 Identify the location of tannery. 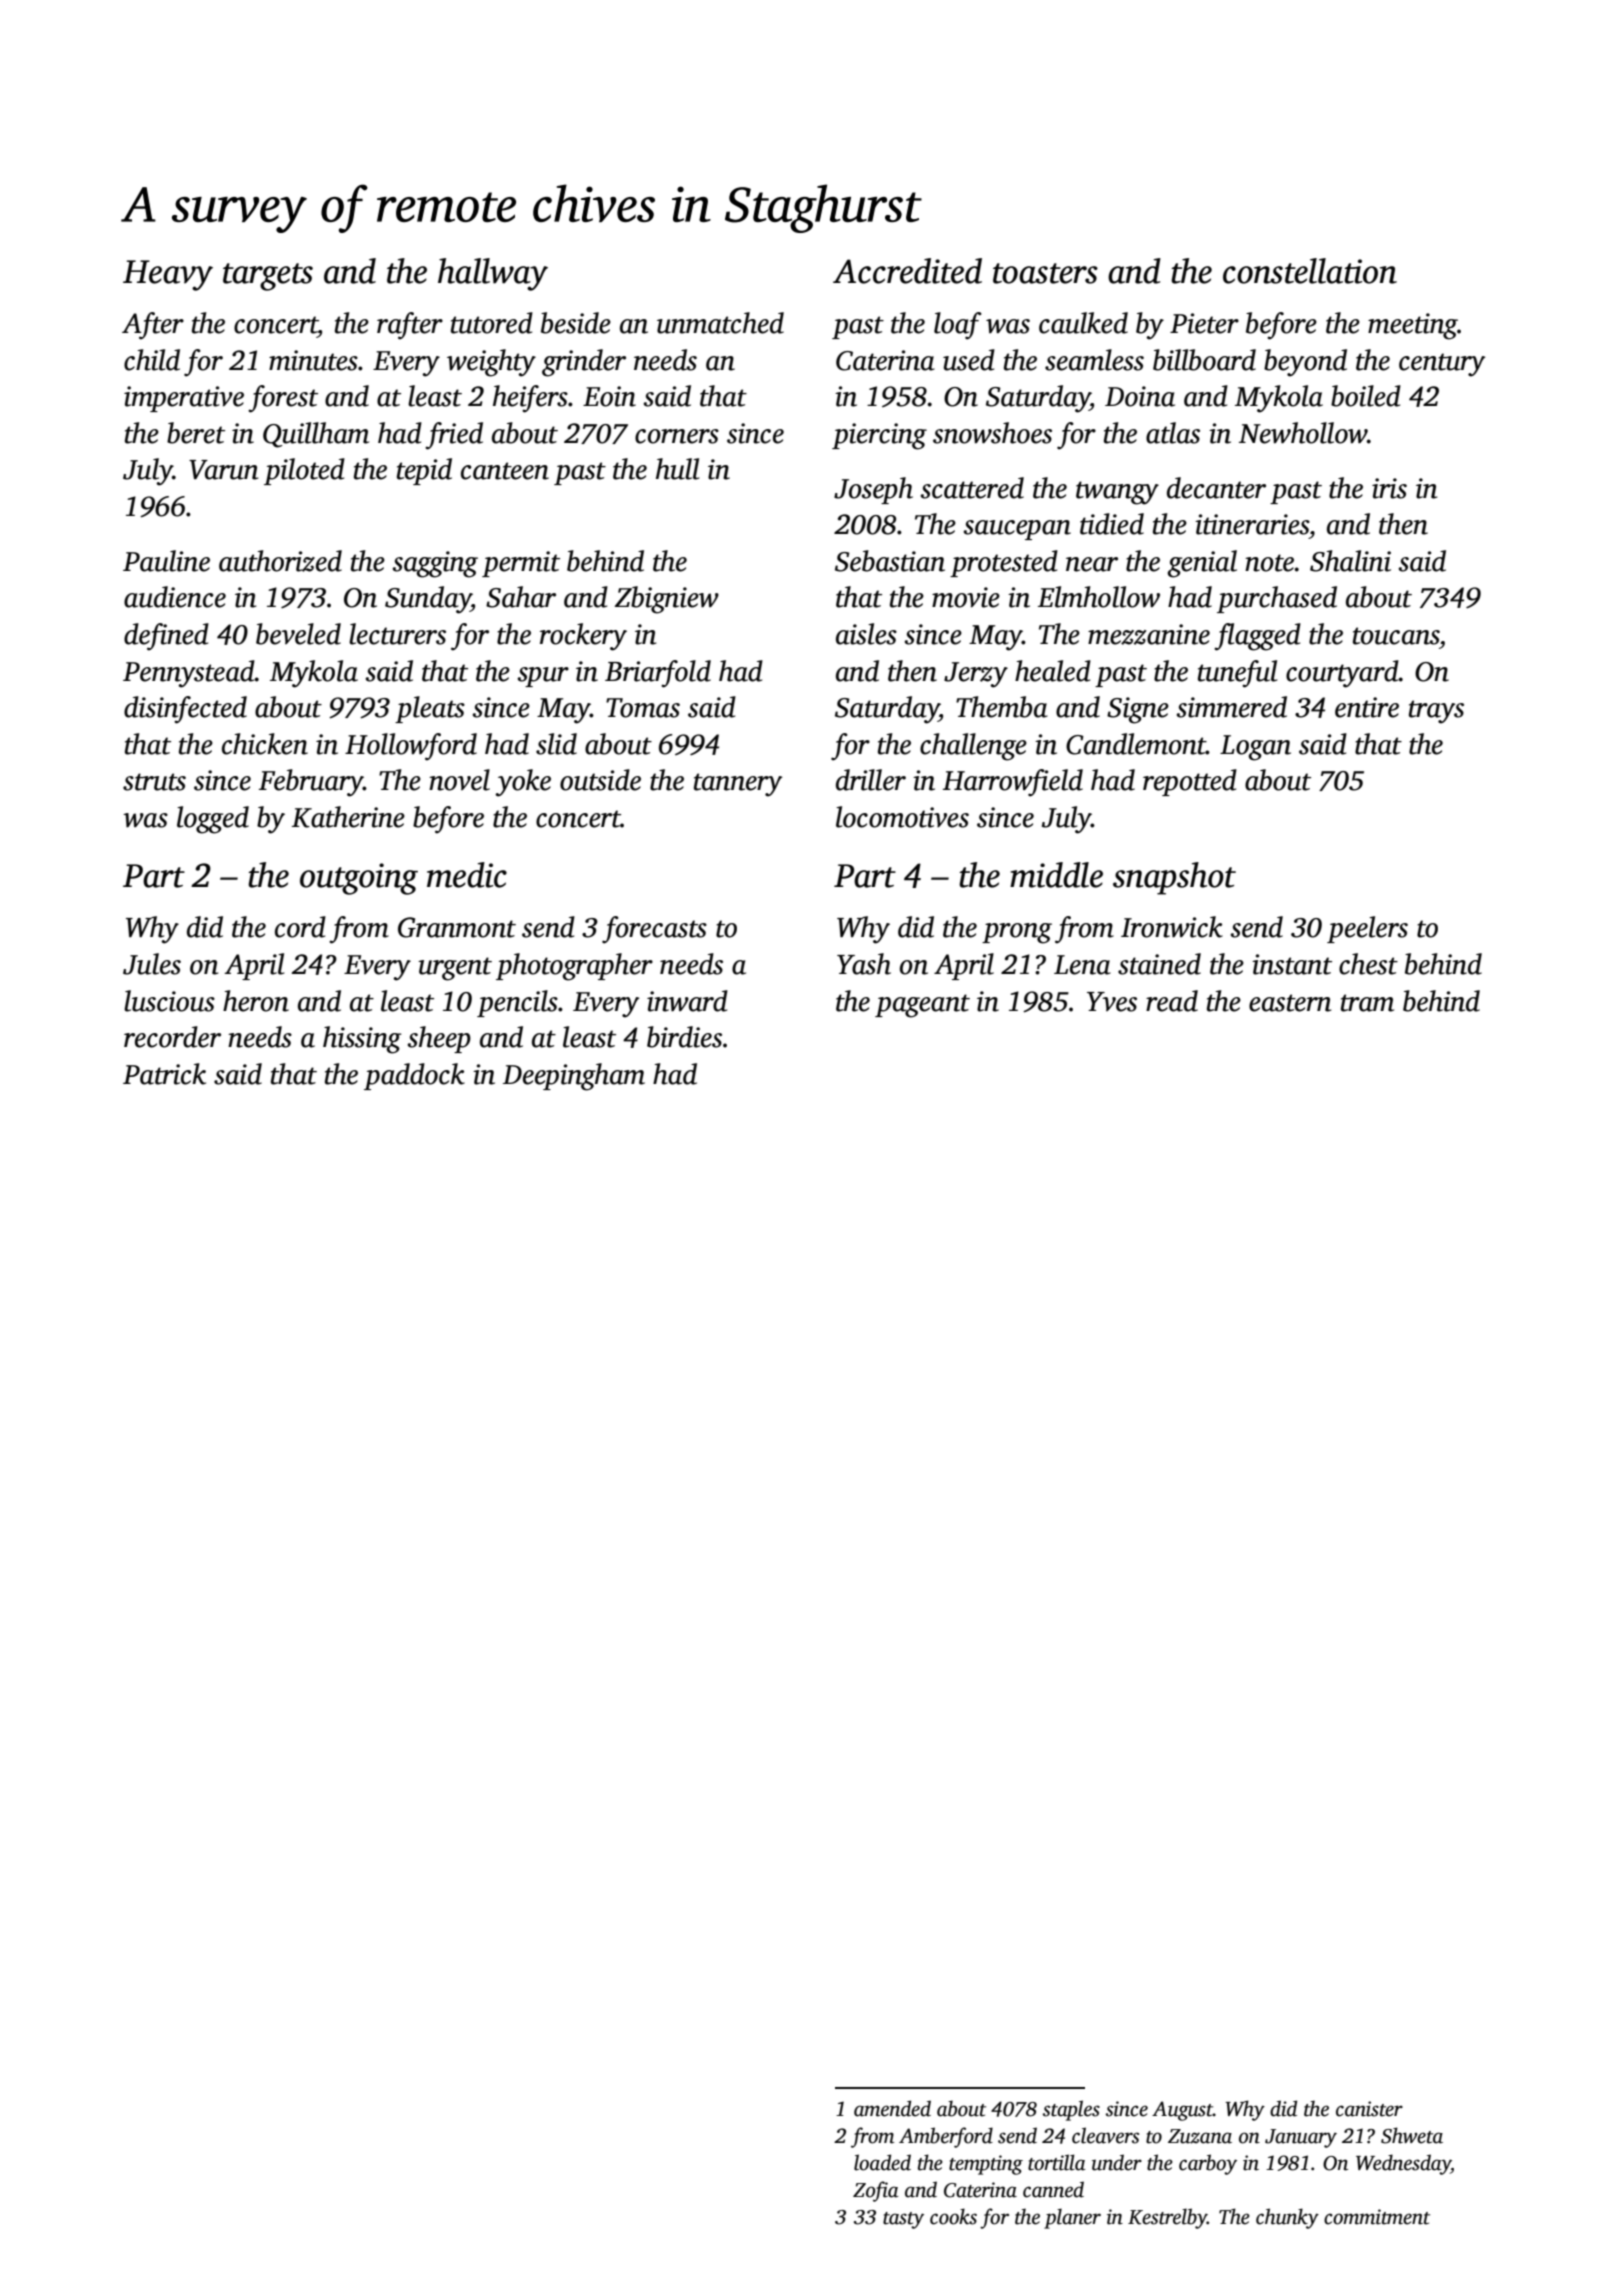
(738, 785).
